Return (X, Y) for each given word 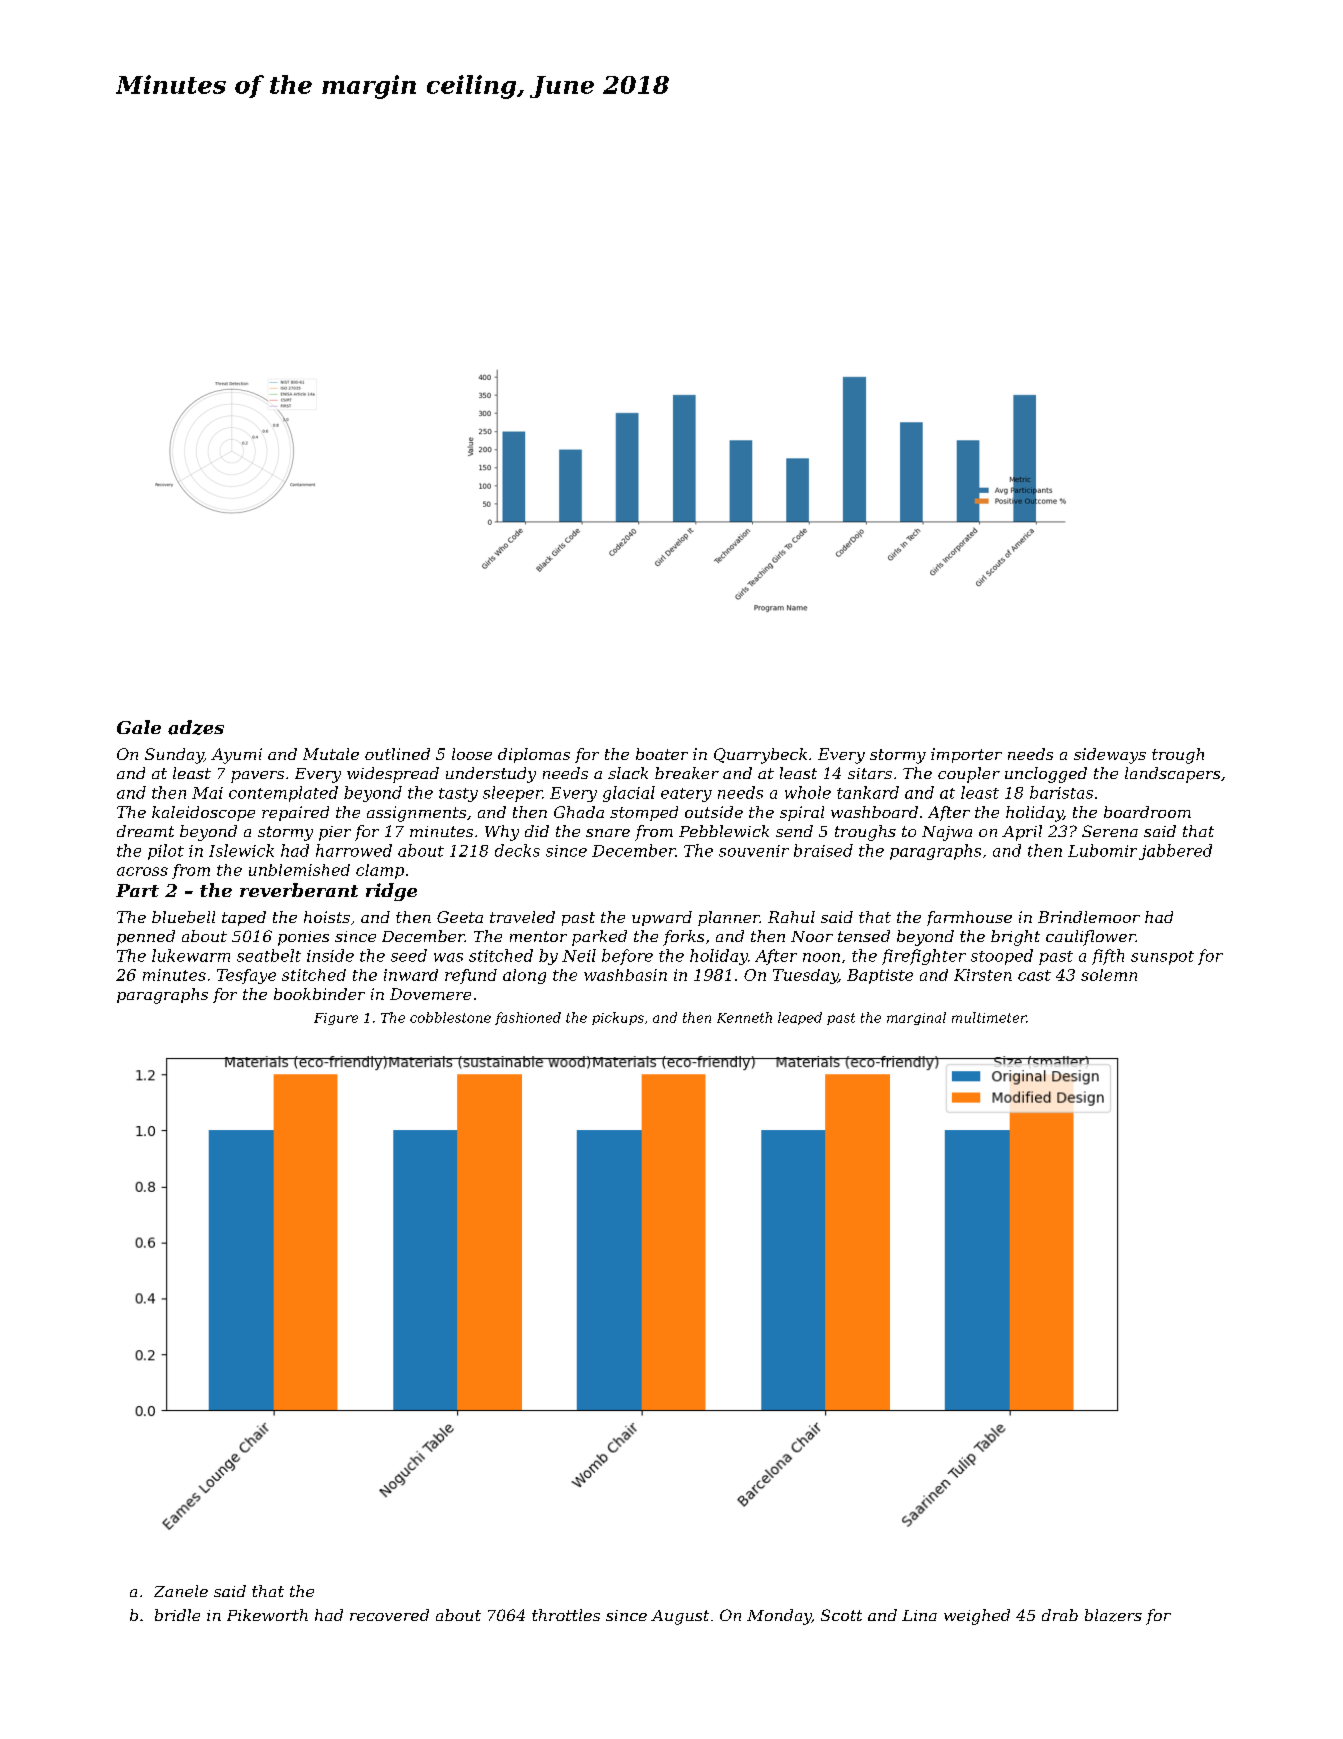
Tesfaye (246, 976)
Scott (841, 1615)
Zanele (181, 1591)
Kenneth (744, 1017)
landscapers (1172, 775)
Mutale (331, 754)
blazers (1113, 1615)
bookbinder (319, 994)
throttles (566, 1615)
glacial (629, 794)
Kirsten (983, 975)
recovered (389, 1615)
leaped (800, 1018)
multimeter (989, 1017)
